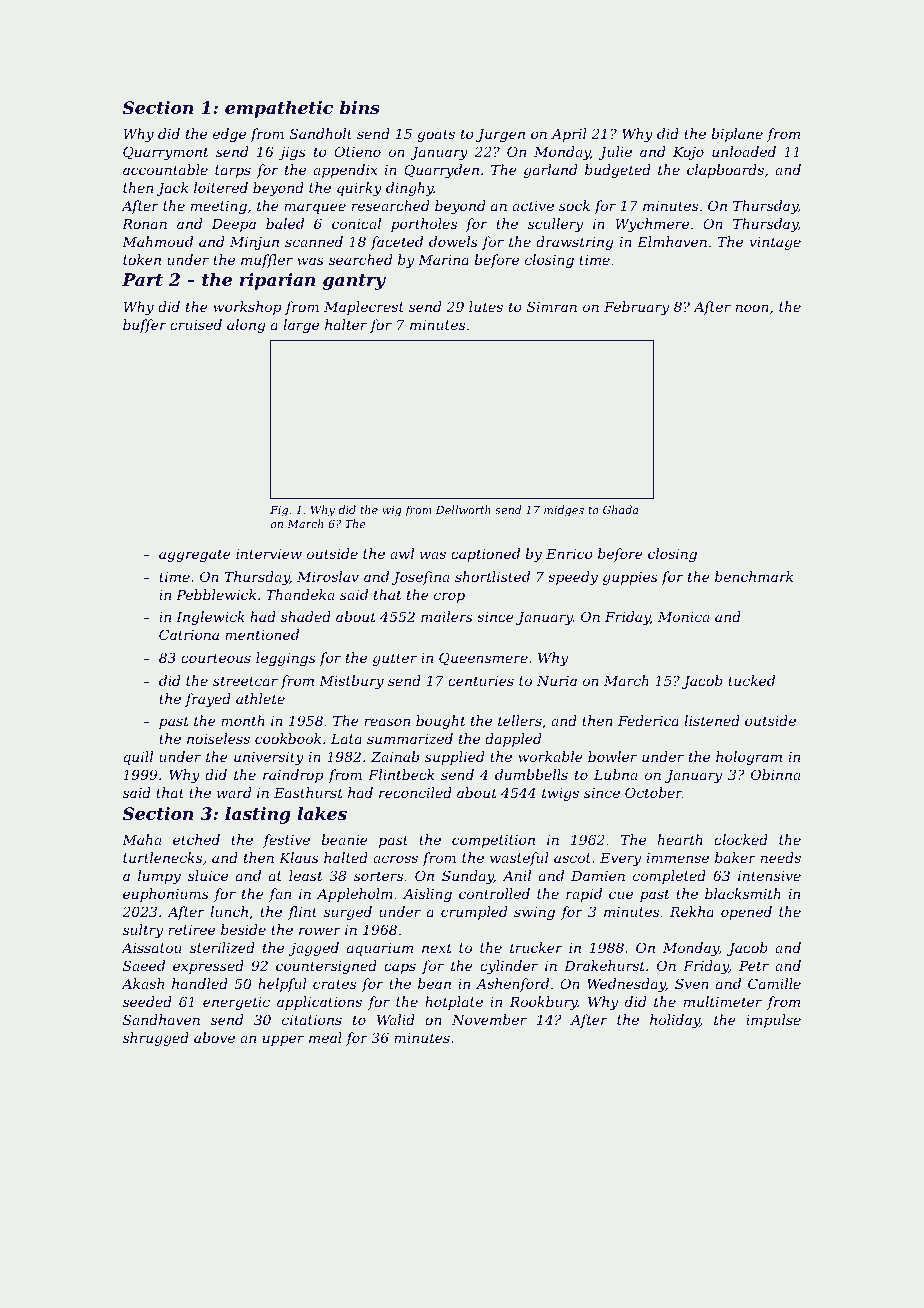  I want to click on bins, so click(360, 107).
